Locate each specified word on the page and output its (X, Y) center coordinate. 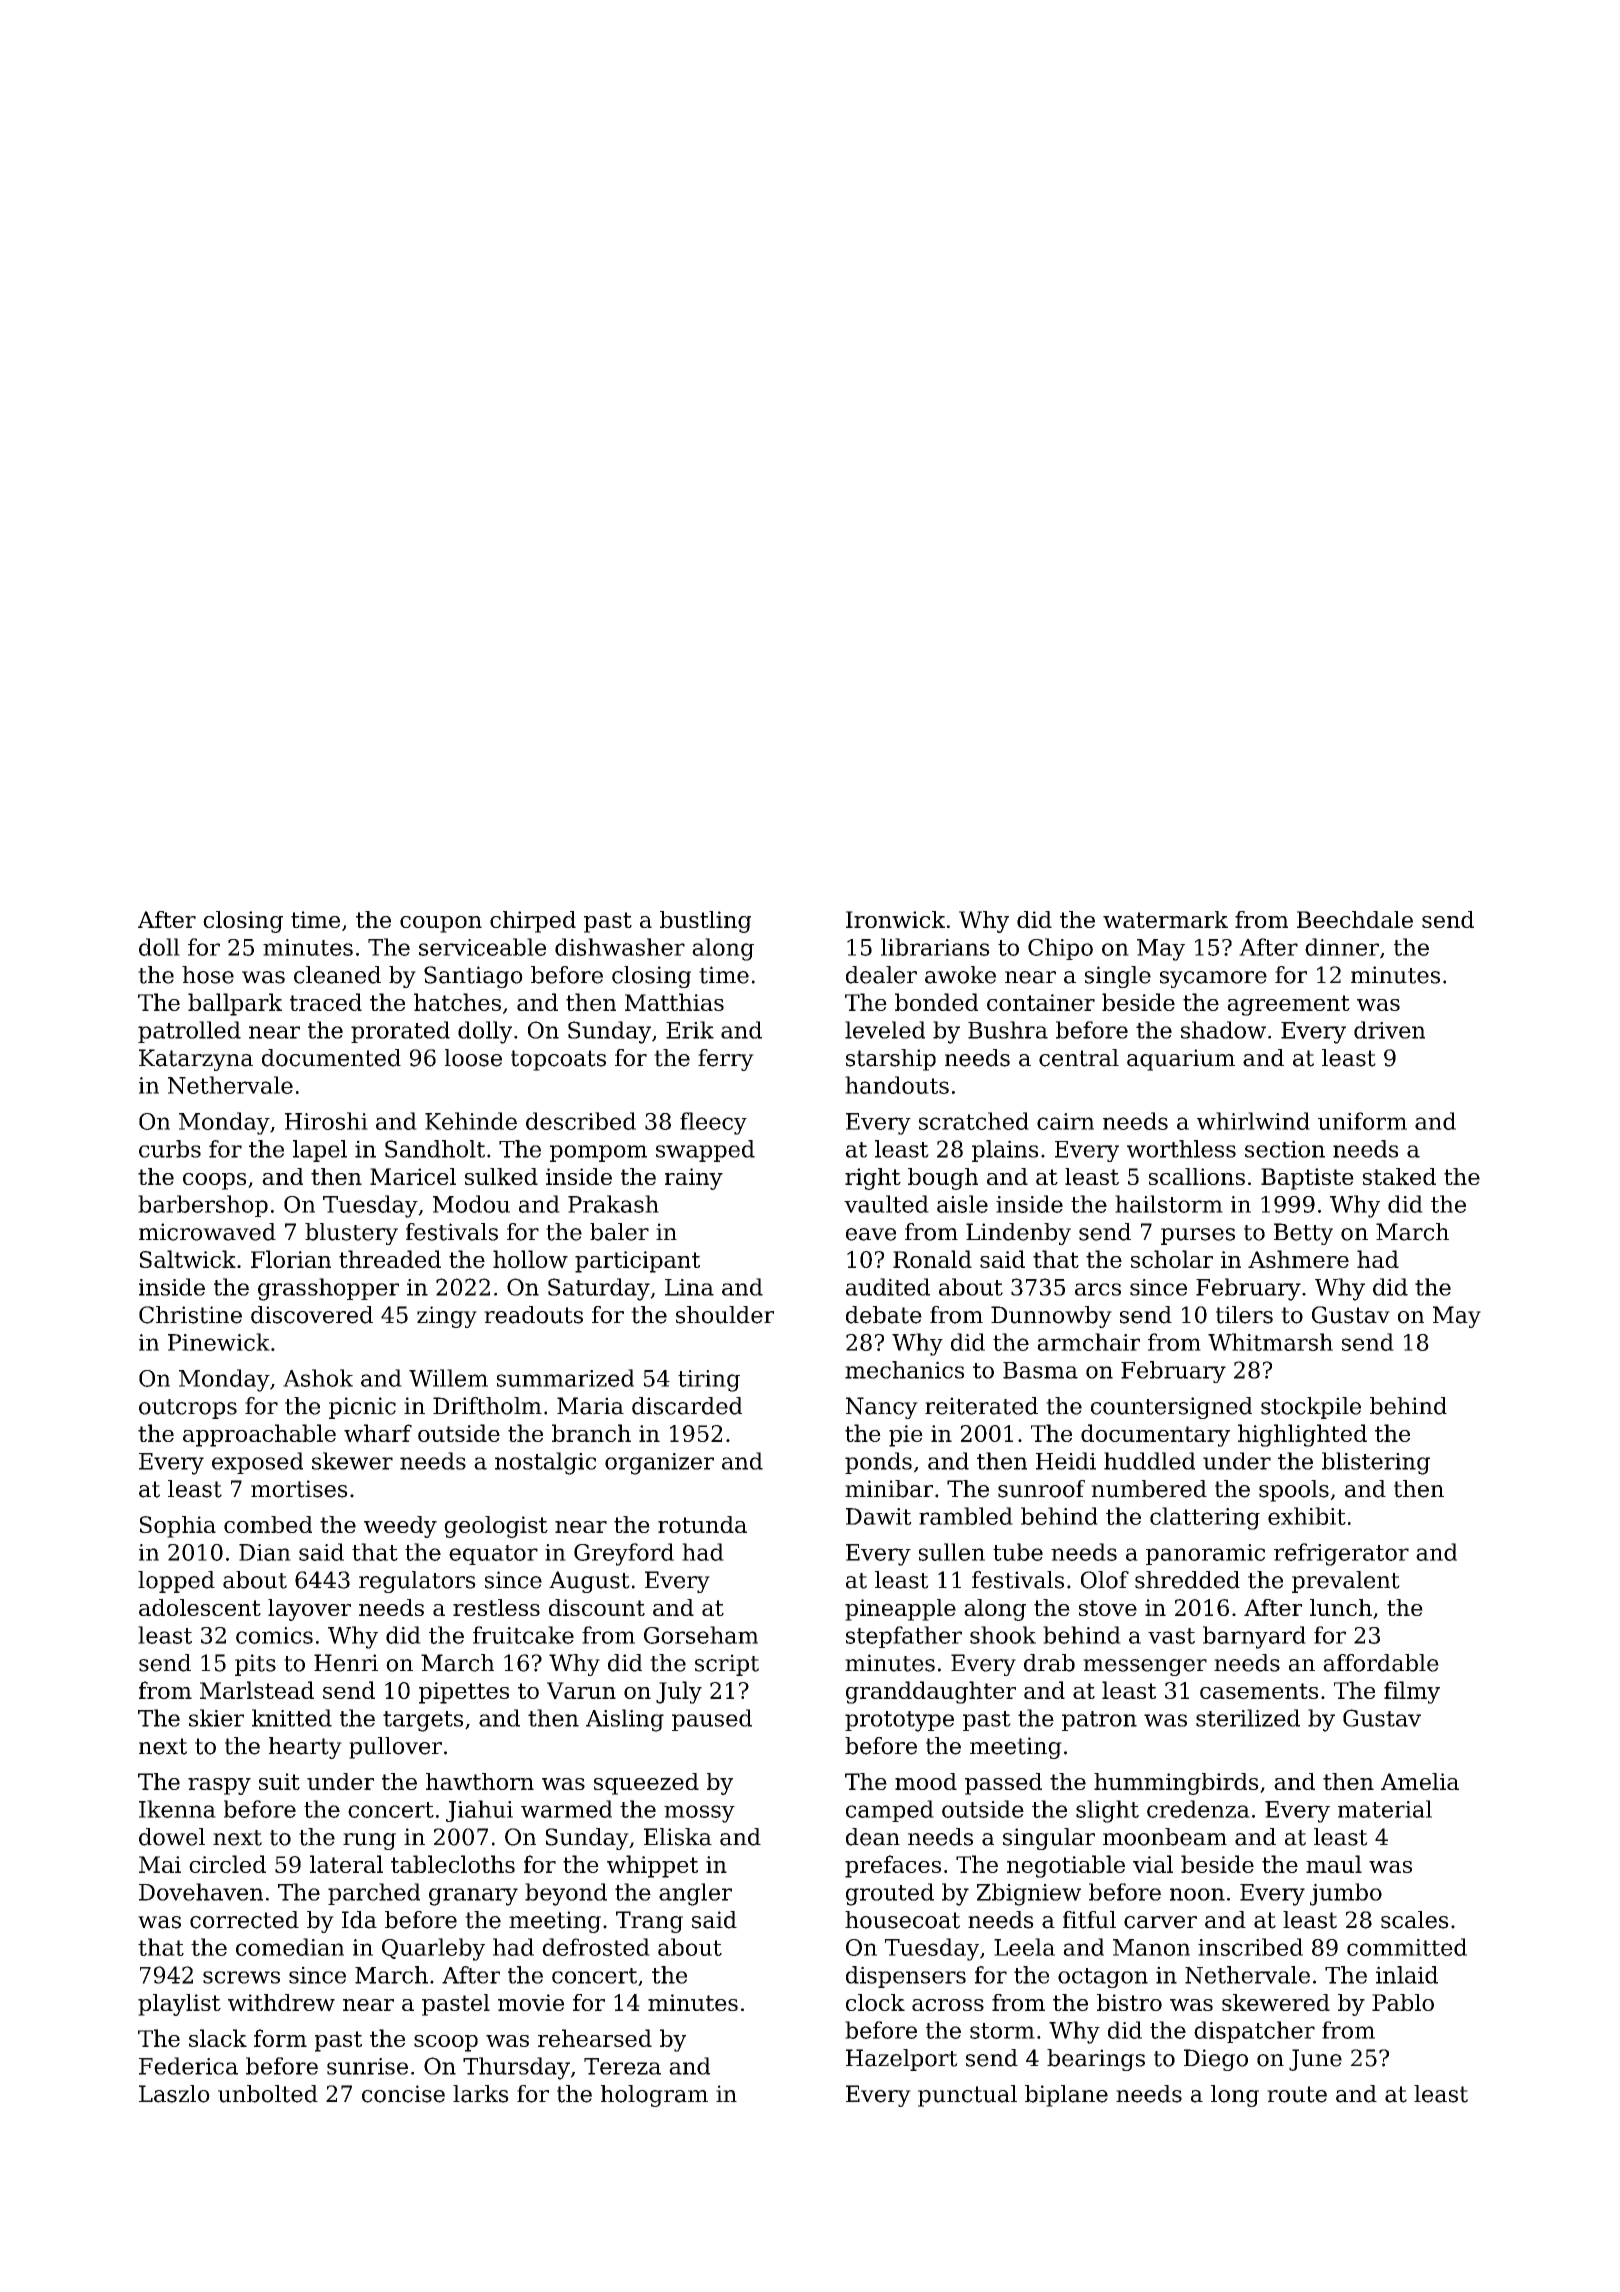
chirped (533, 922)
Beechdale (1355, 919)
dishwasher (620, 947)
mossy (699, 1814)
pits (255, 1665)
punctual (967, 2096)
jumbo (1346, 1894)
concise (403, 2094)
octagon (1103, 1978)
